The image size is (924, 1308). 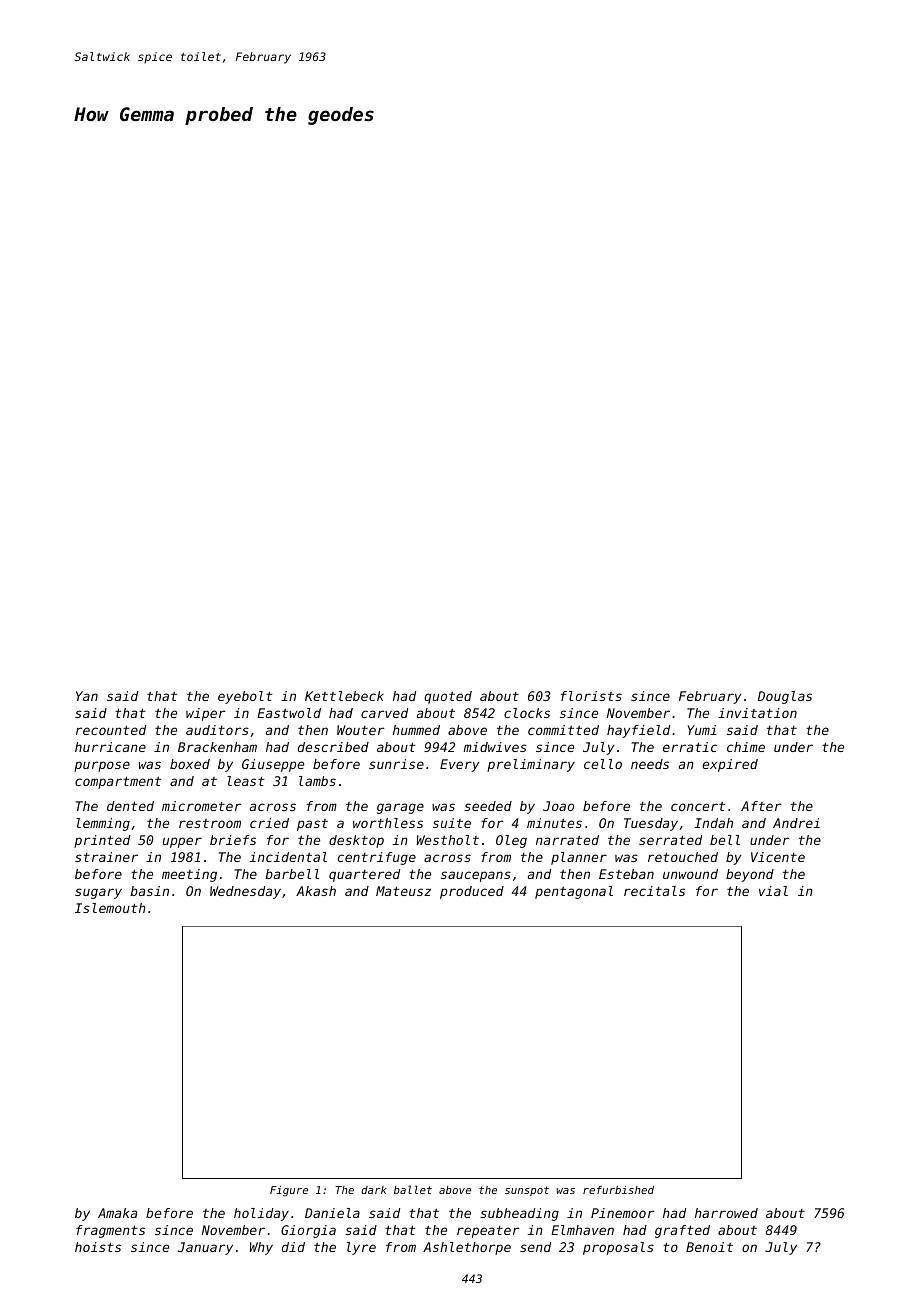 What do you see at coordinates (467, 1248) in the page?
I see `Ashlethorpe` at bounding box center [467, 1248].
